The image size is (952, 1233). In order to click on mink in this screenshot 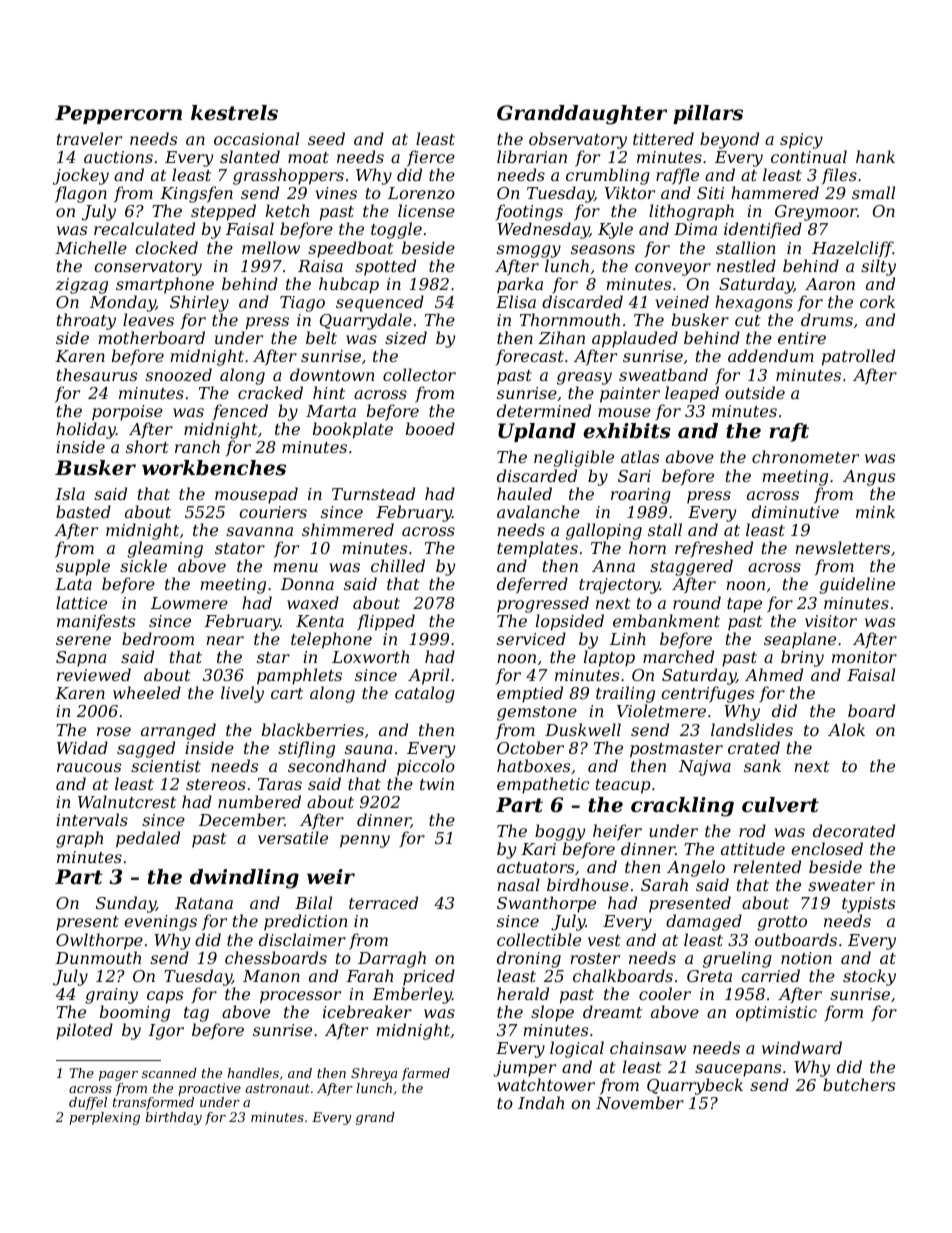, I will do `click(875, 511)`.
